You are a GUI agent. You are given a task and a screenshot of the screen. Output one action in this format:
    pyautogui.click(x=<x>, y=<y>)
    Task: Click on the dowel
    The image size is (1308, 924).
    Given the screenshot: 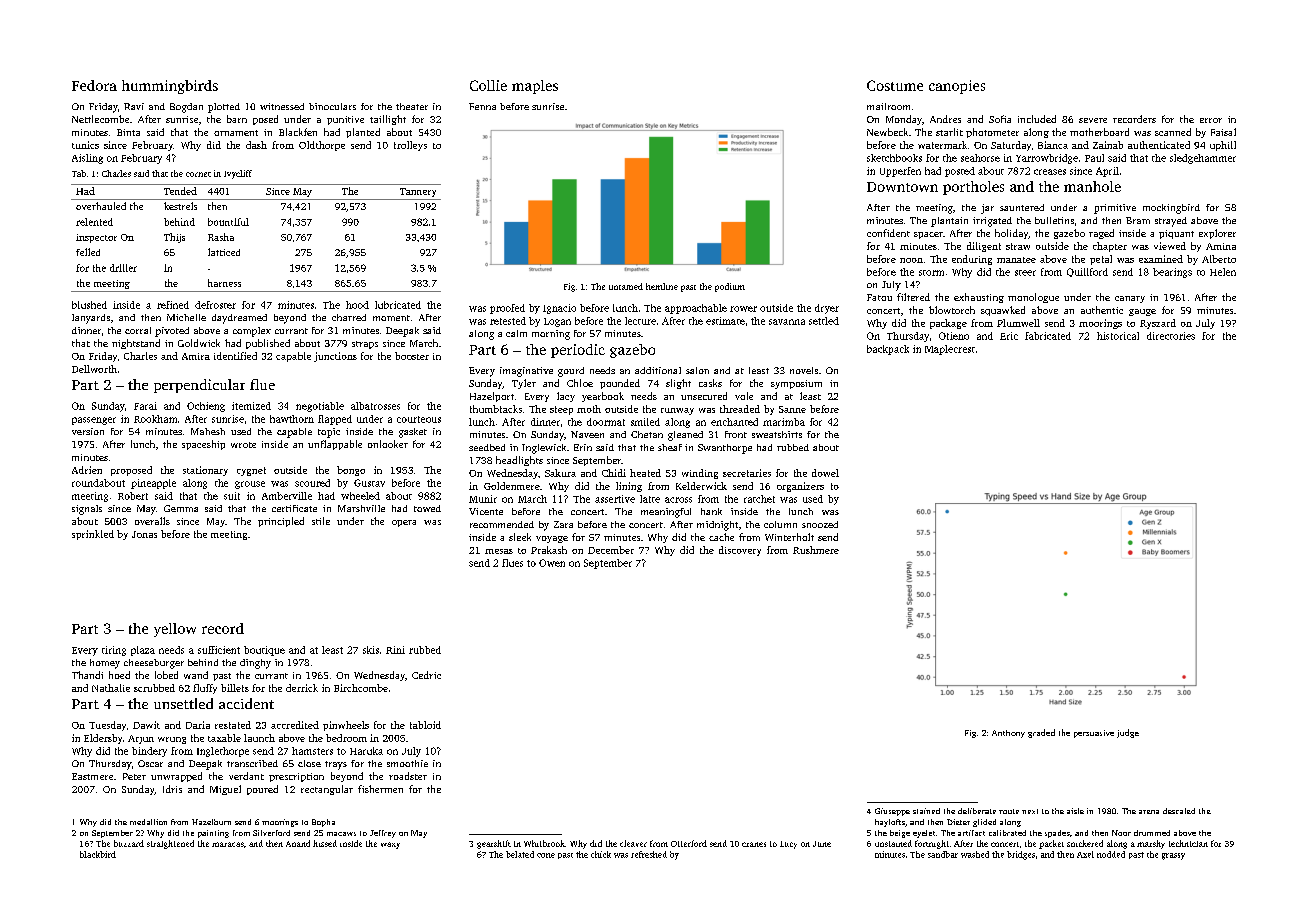 What is the action you would take?
    pyautogui.click(x=825, y=473)
